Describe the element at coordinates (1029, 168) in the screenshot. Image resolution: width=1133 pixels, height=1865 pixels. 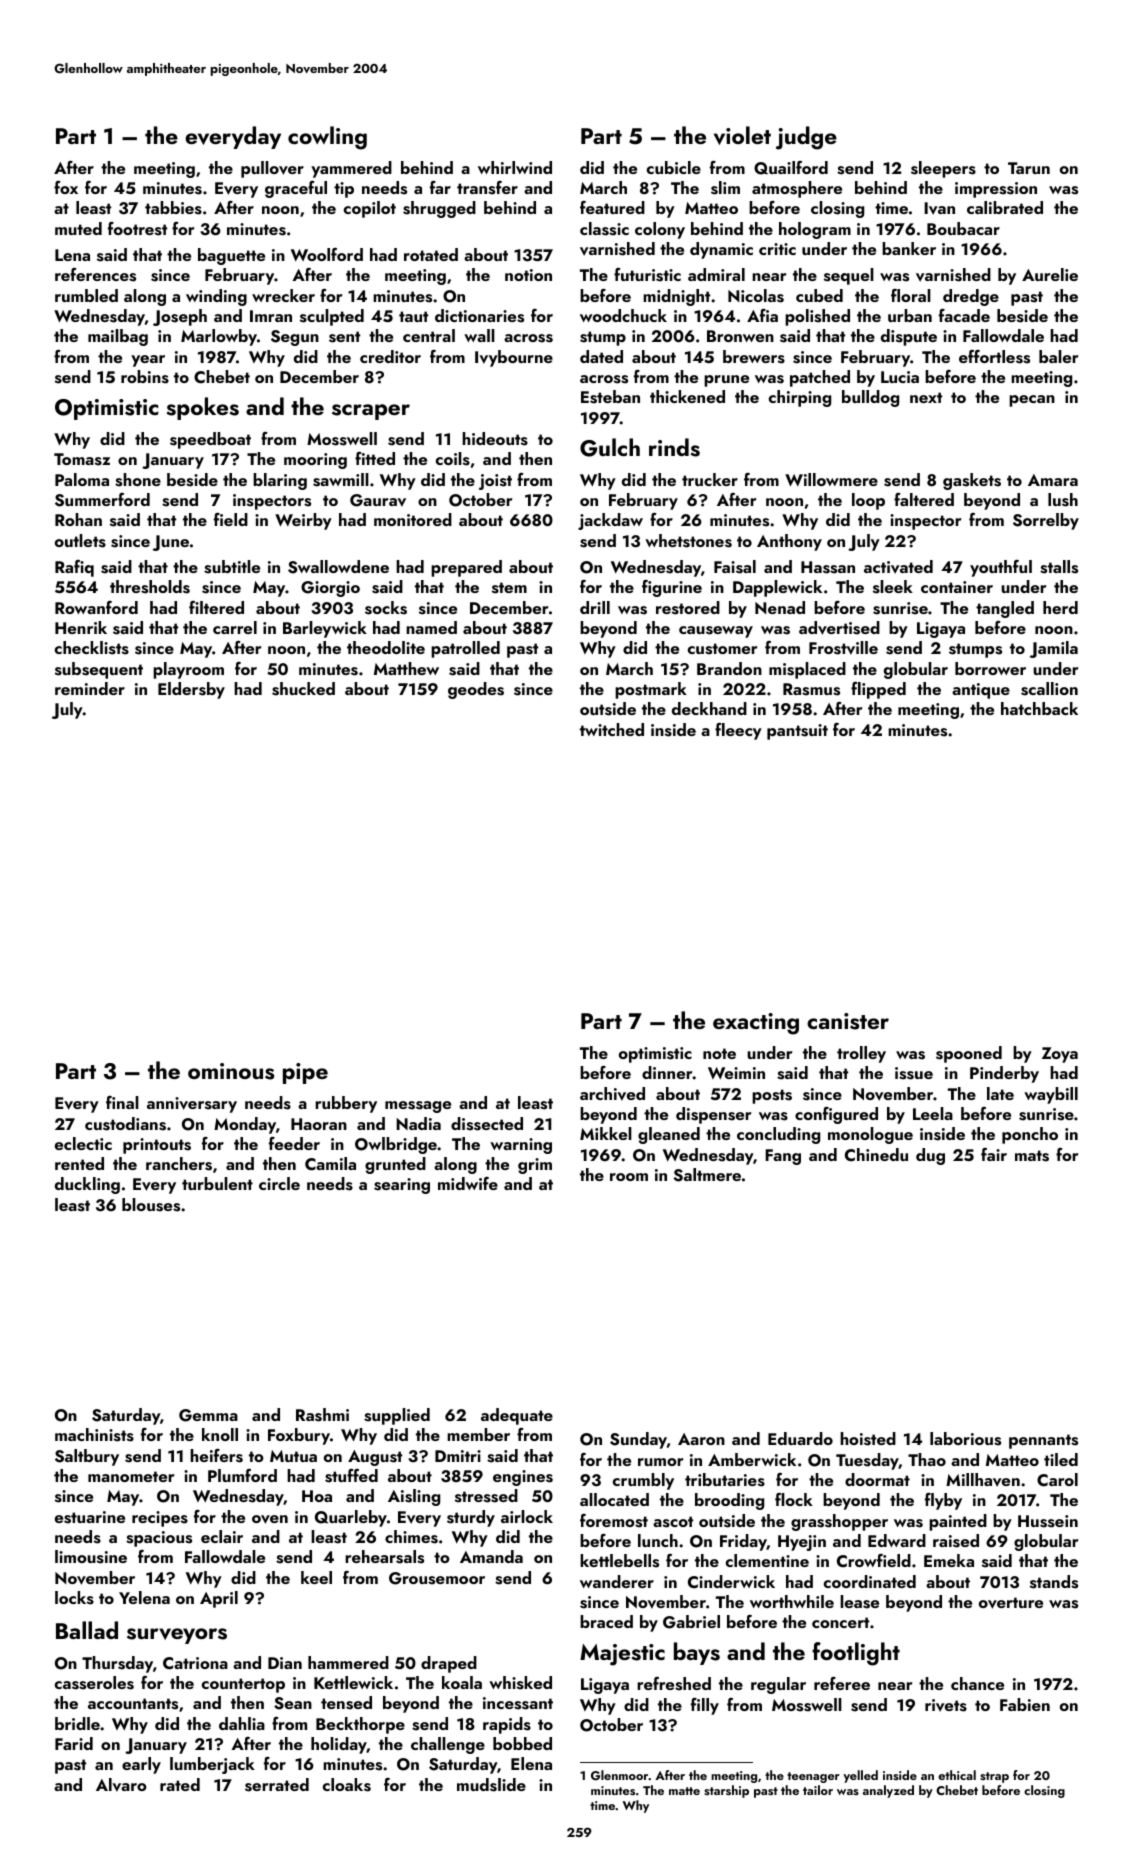
I see `Tarun` at that location.
